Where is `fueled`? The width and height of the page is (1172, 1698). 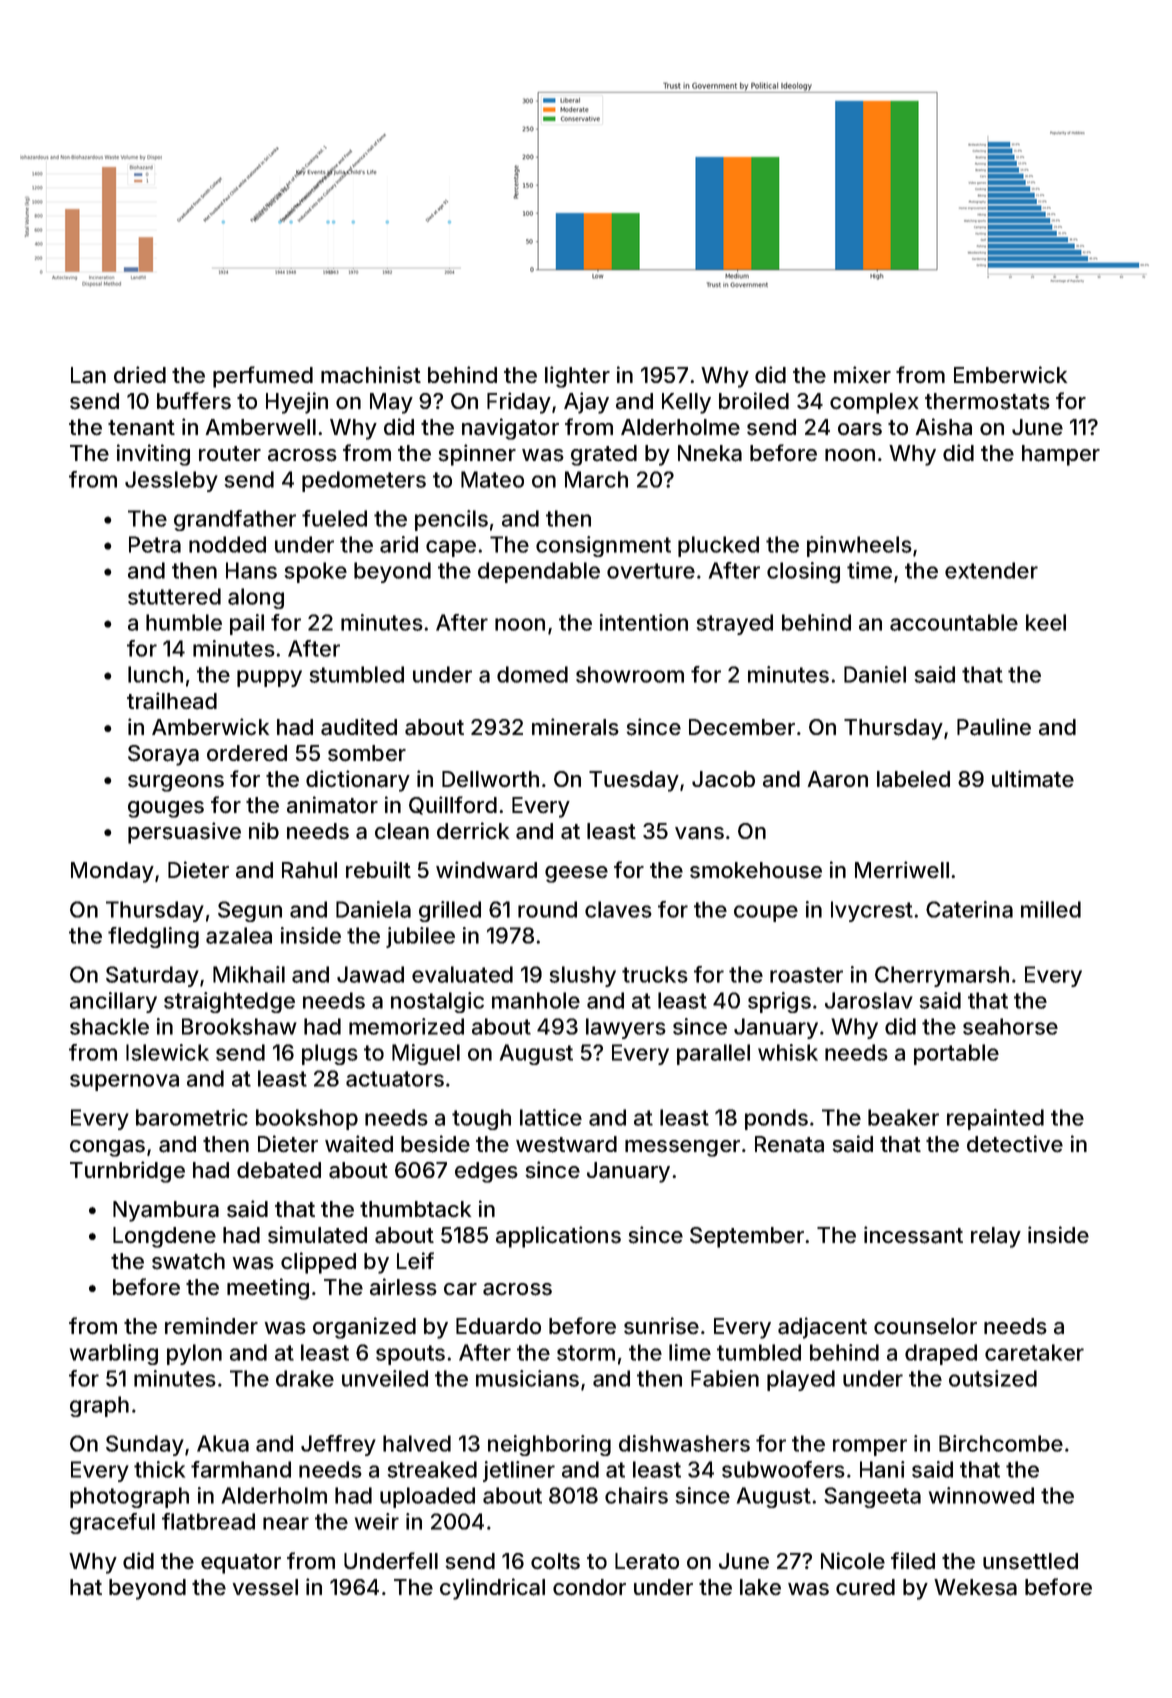 fueled is located at coordinates (334, 518).
